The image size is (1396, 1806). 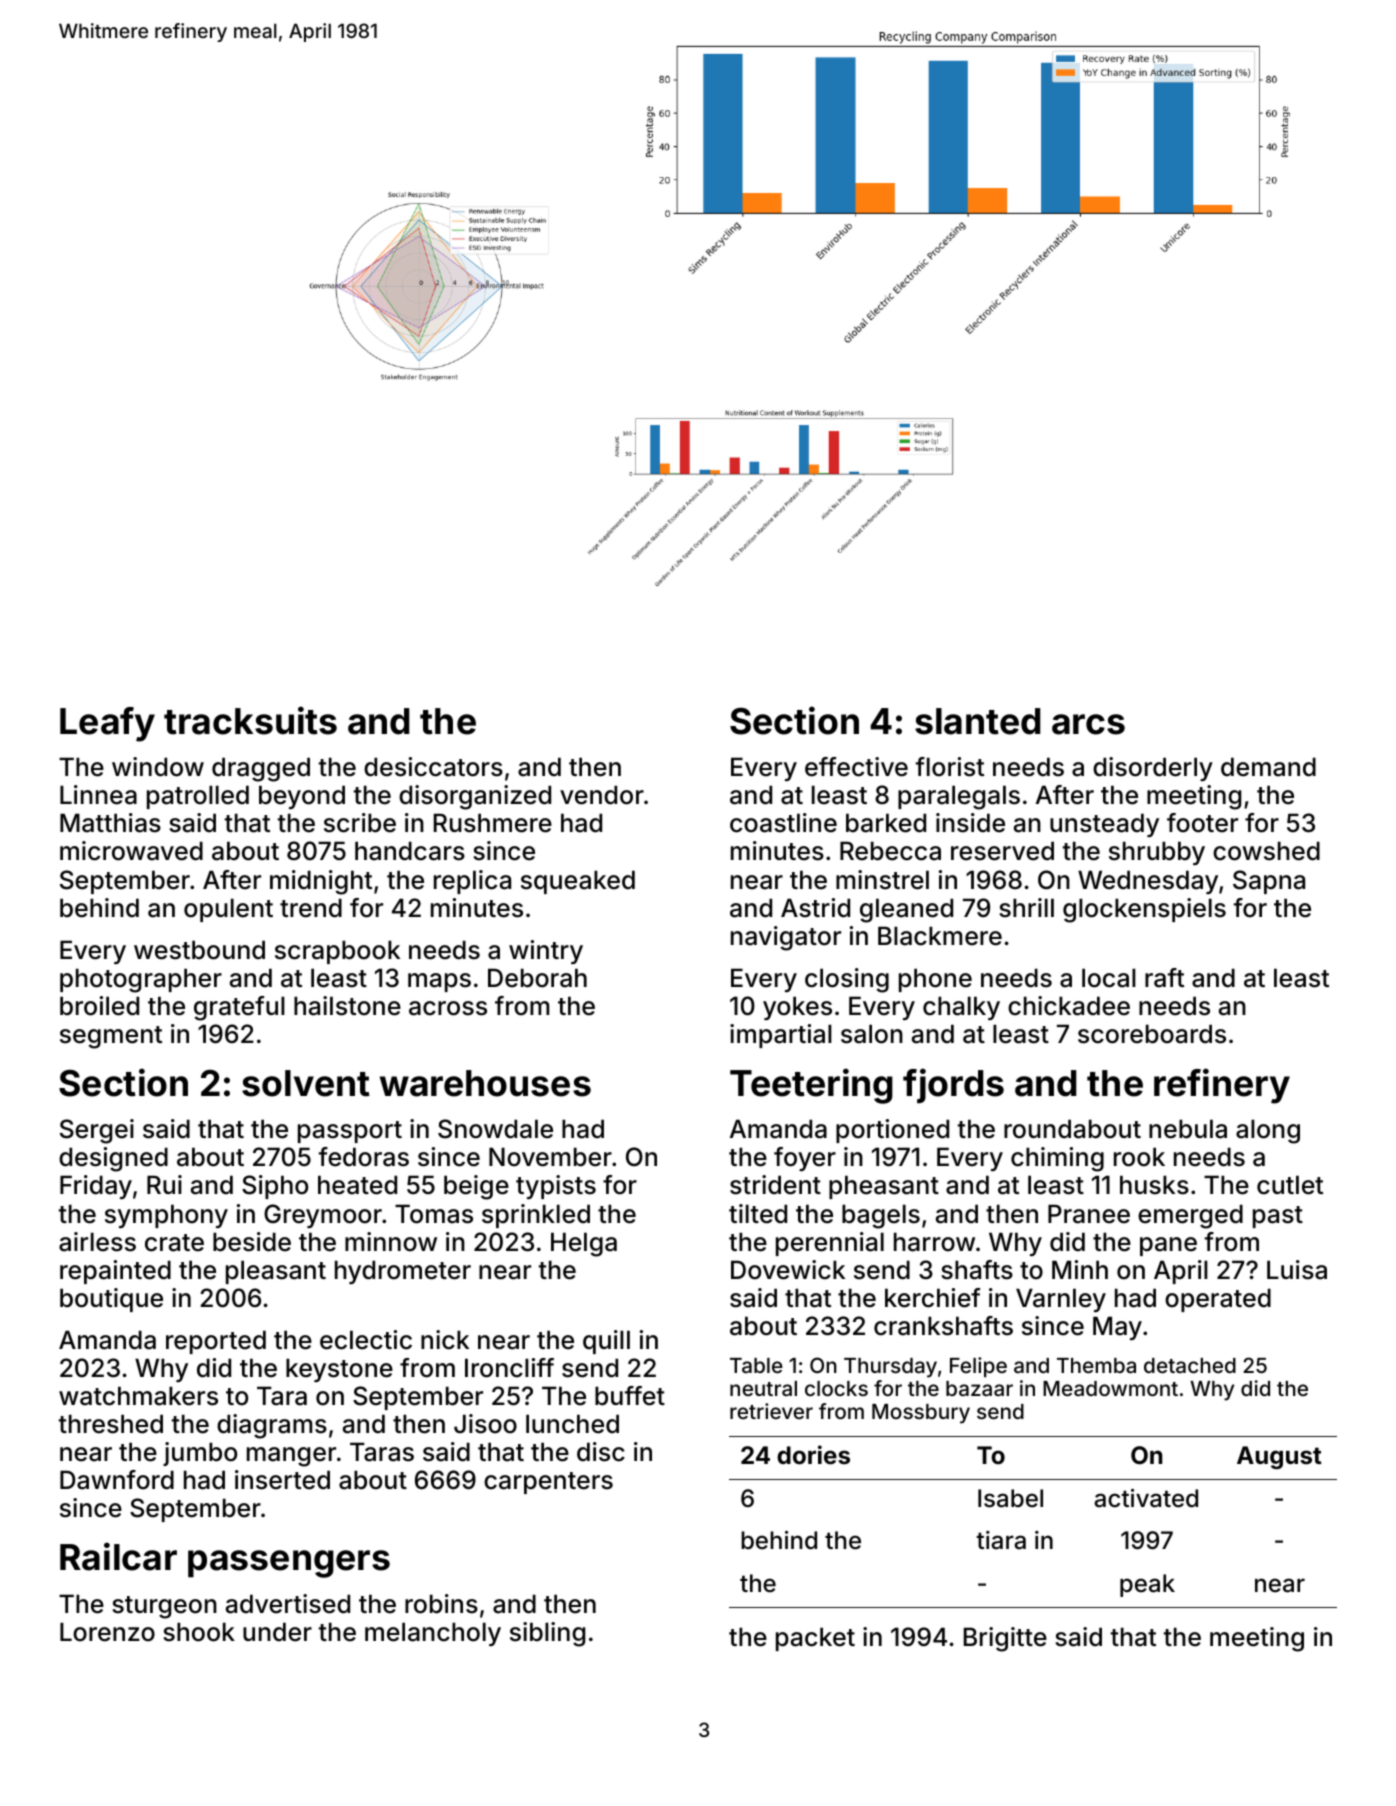 What do you see at coordinates (277, 1632) in the image?
I see `under` at bounding box center [277, 1632].
